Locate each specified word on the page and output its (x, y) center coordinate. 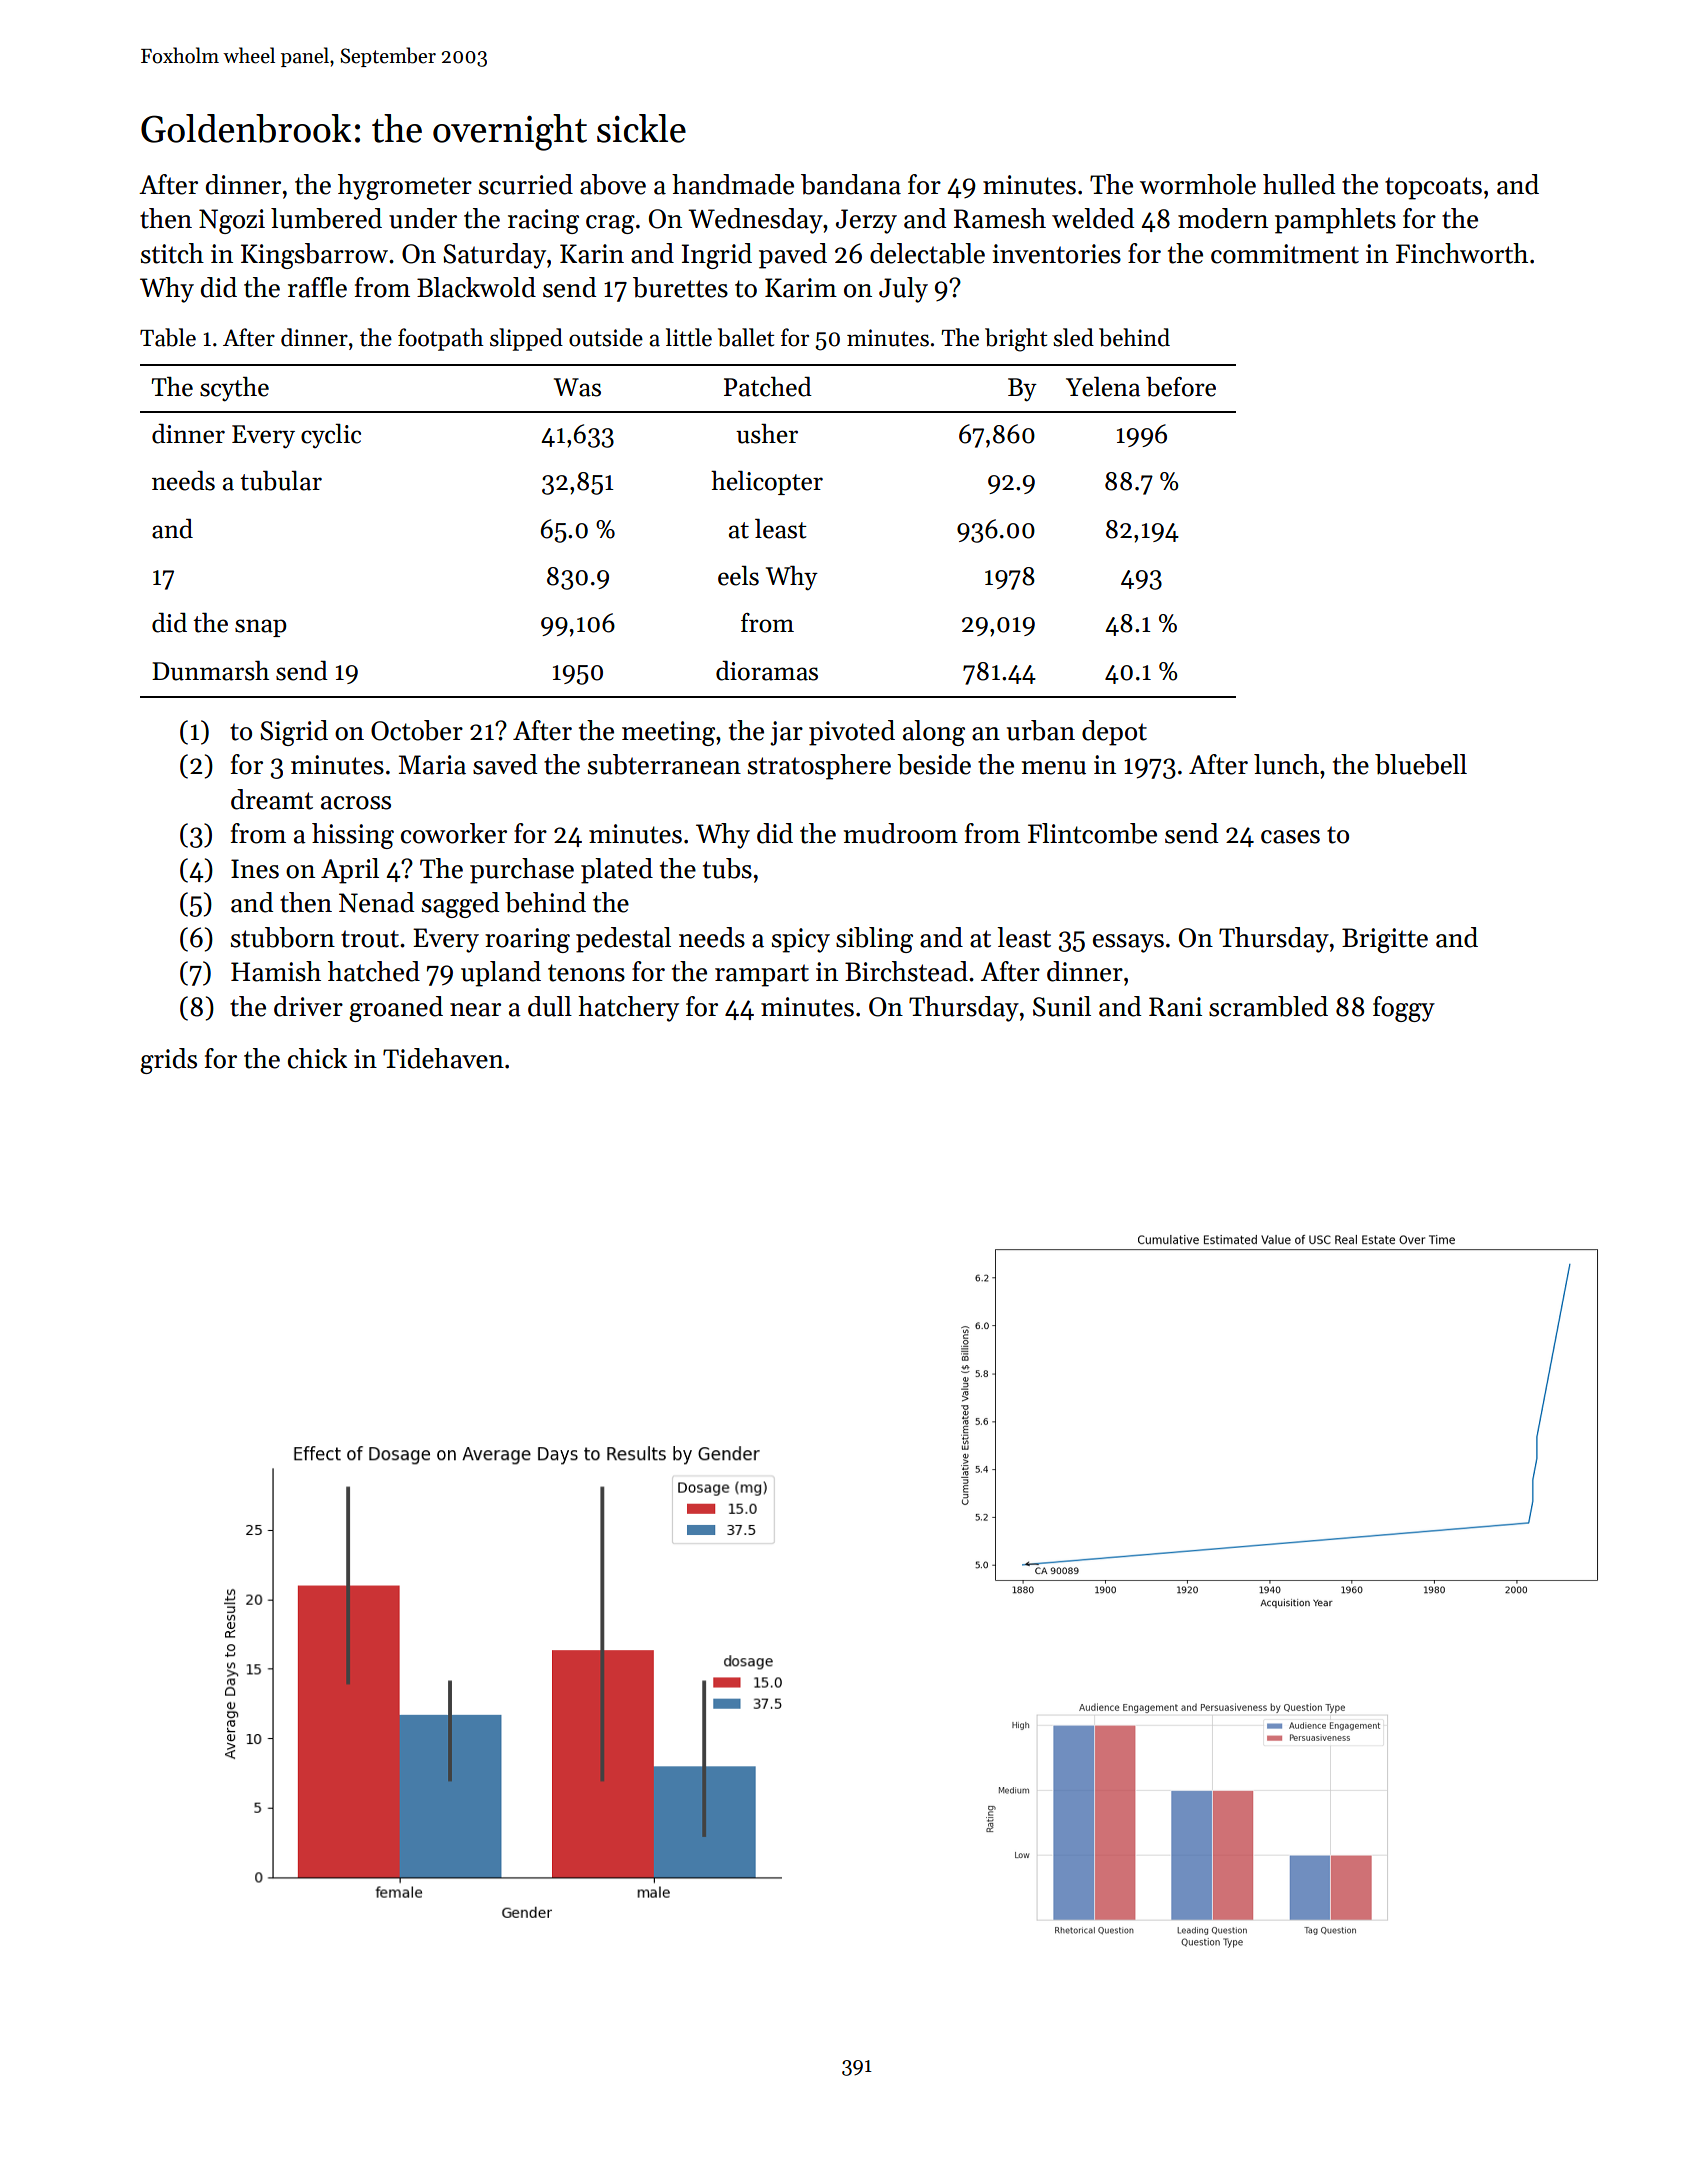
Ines (255, 869)
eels (738, 576)
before (1181, 387)
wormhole (1198, 184)
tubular (281, 481)
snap (261, 628)
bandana (851, 184)
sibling (874, 940)
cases (1290, 837)
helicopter (767, 483)
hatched (374, 971)
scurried (526, 184)
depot (1114, 733)
